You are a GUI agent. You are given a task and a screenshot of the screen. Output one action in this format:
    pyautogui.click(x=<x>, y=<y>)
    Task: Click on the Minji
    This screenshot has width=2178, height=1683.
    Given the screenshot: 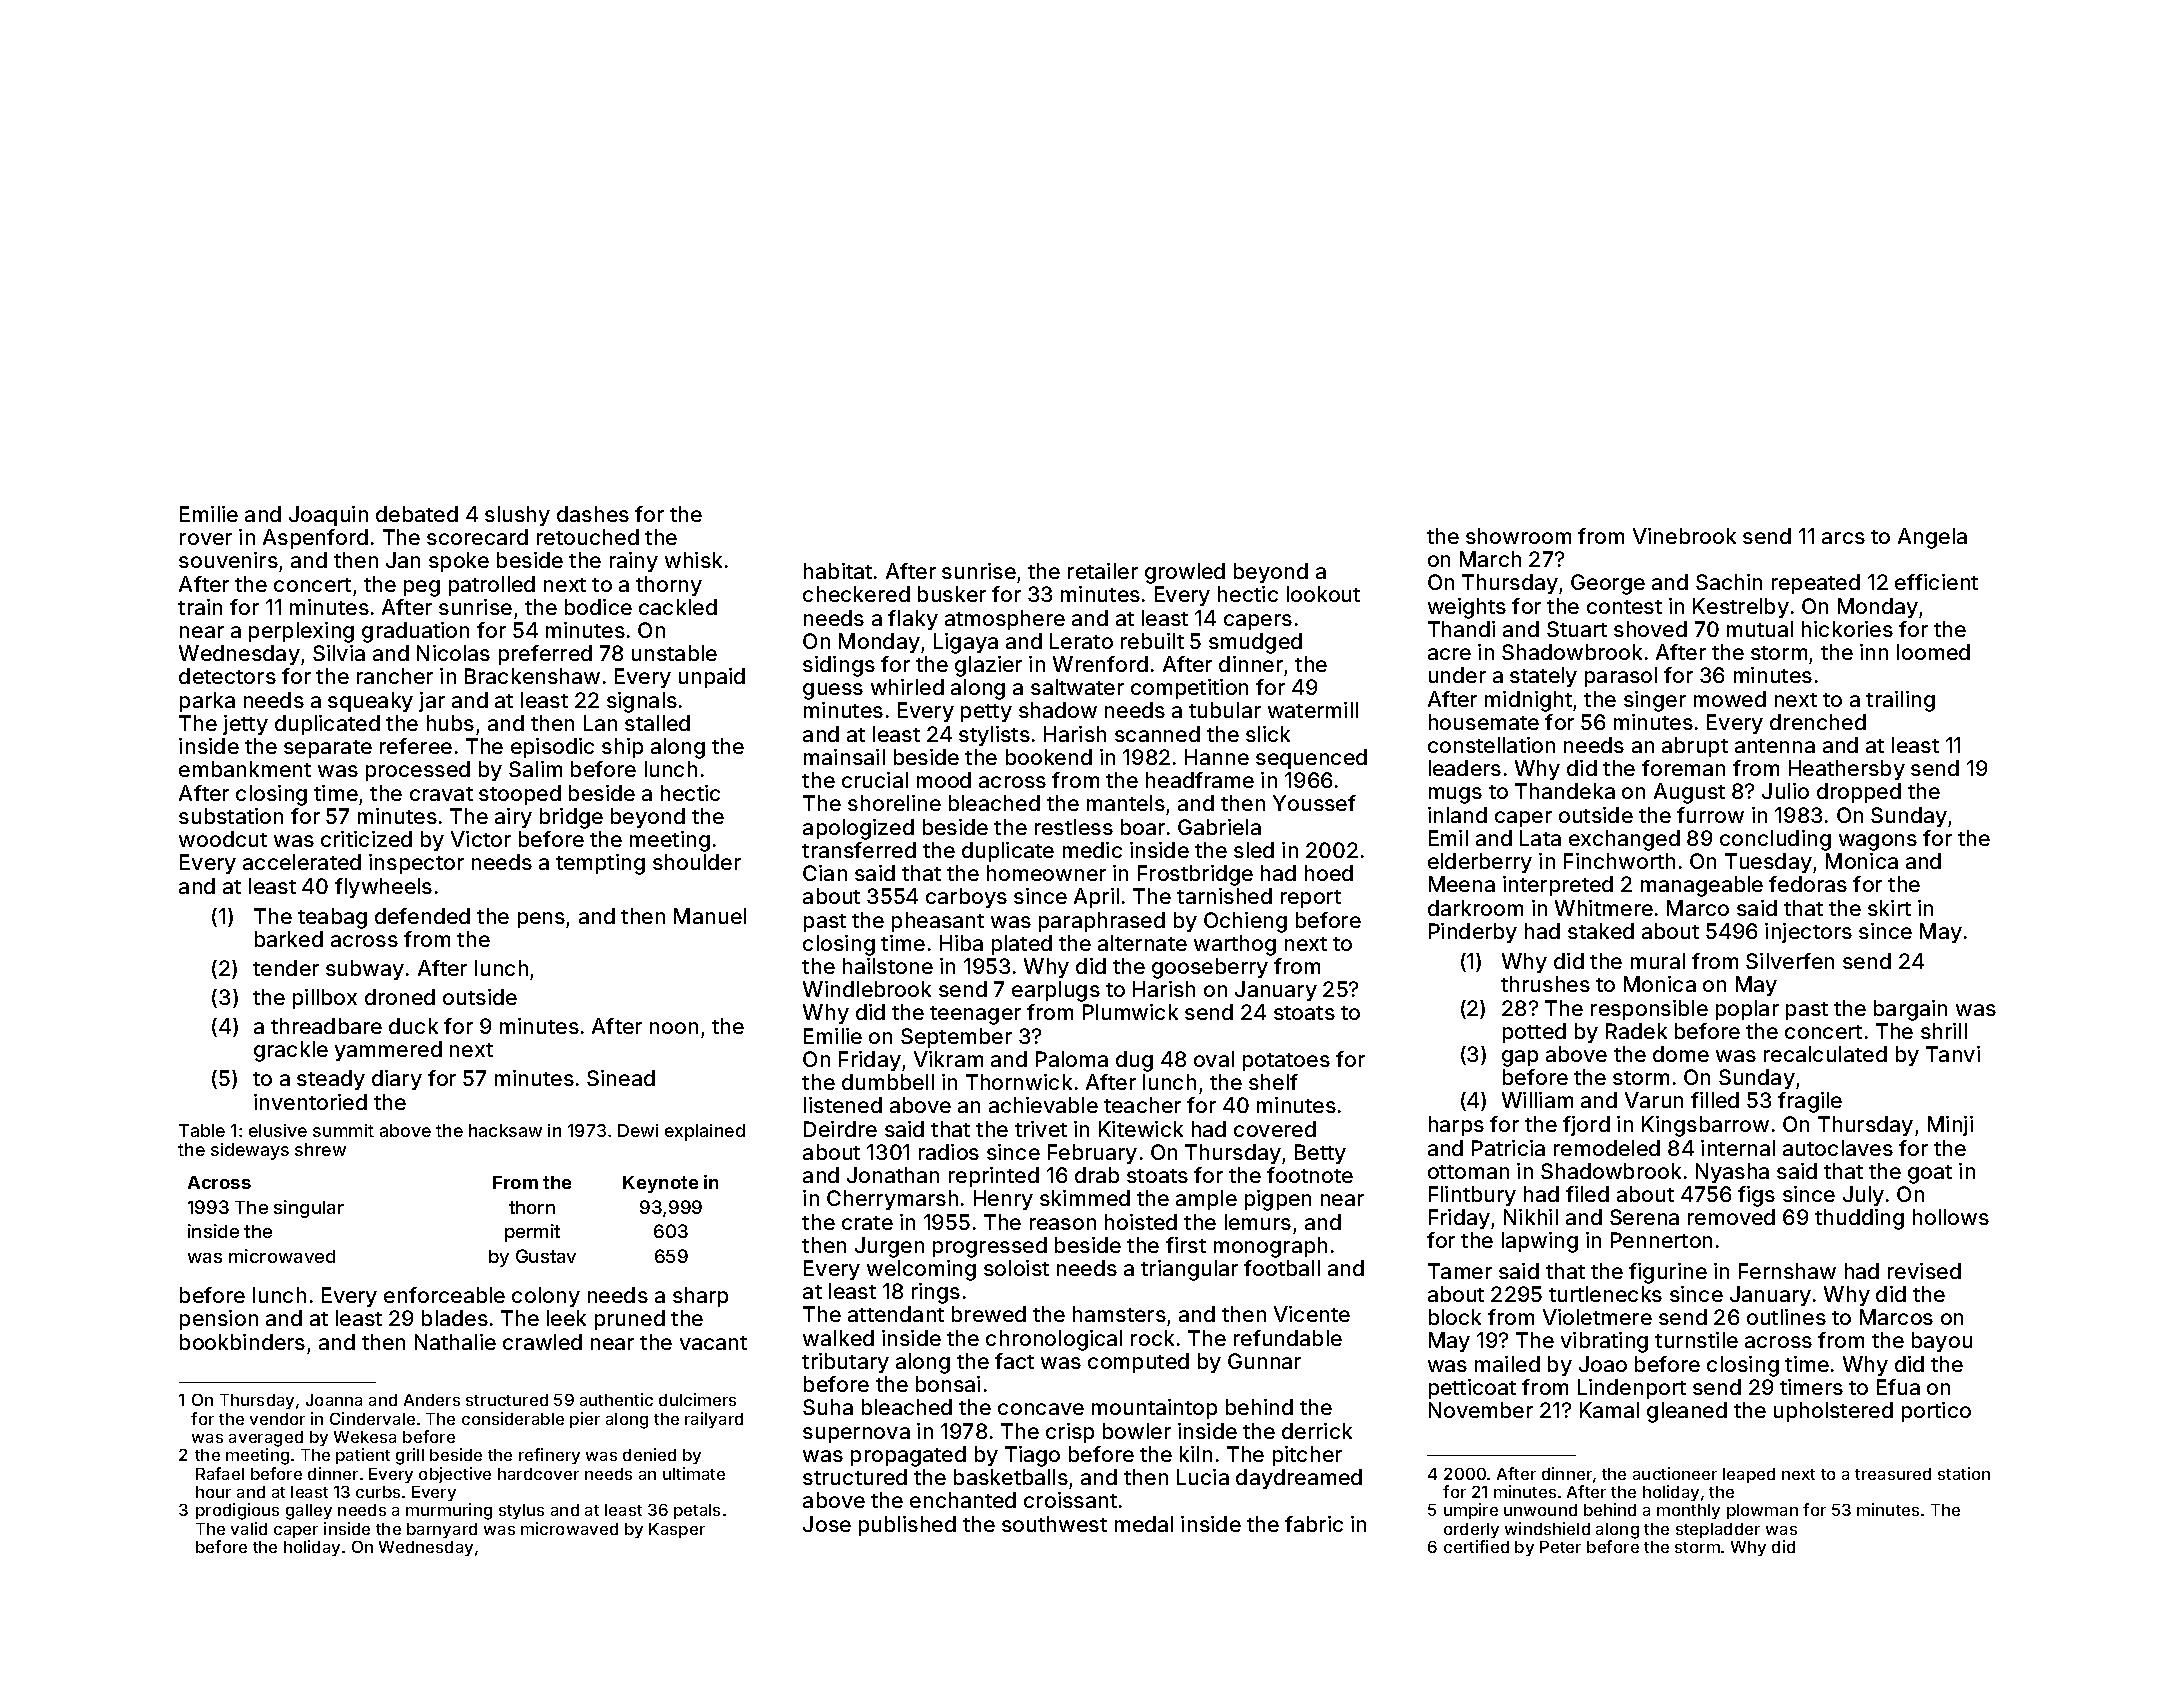 What is the action you would take?
    pyautogui.click(x=1950, y=1126)
